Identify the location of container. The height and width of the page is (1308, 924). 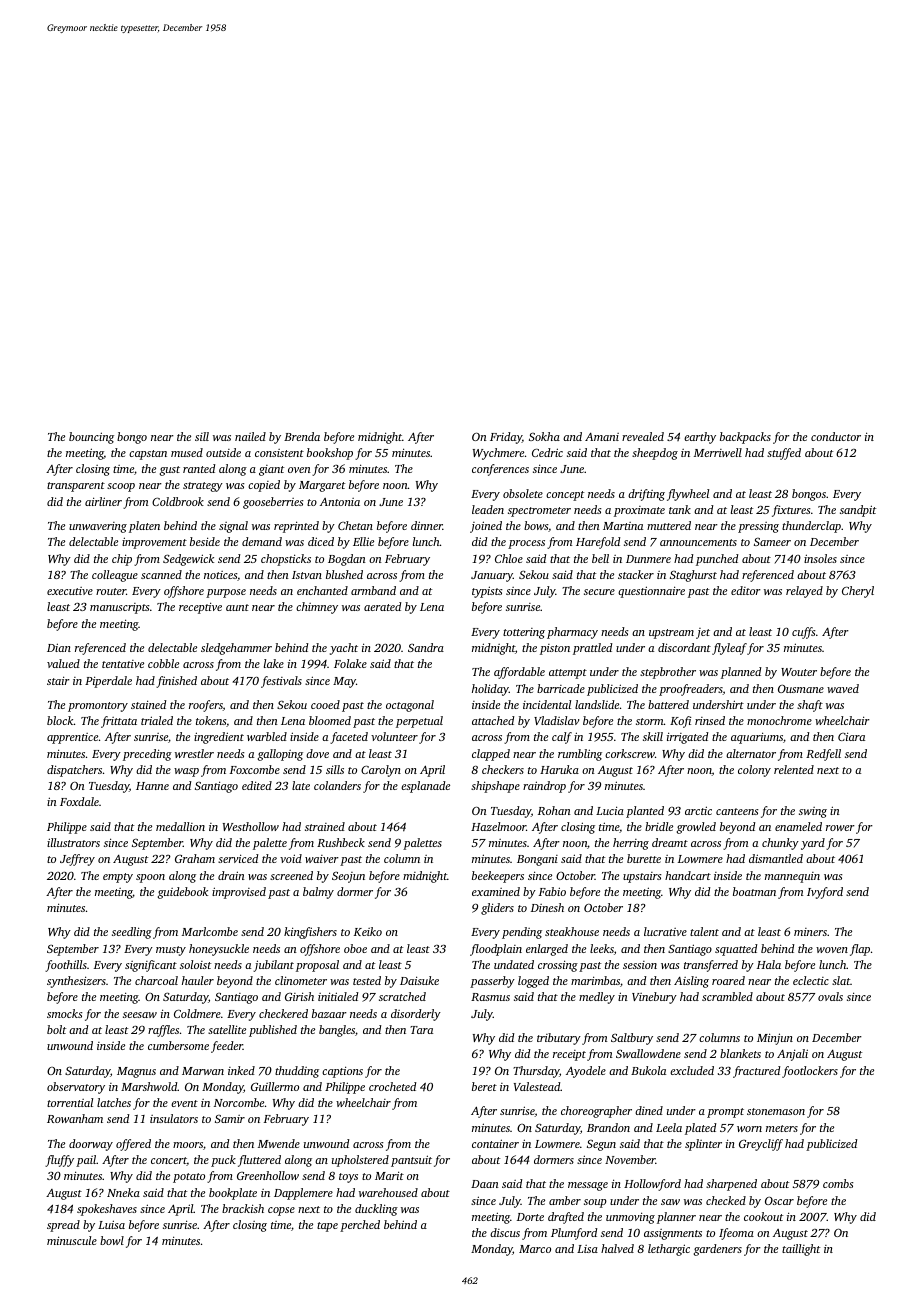
(495, 1143).
